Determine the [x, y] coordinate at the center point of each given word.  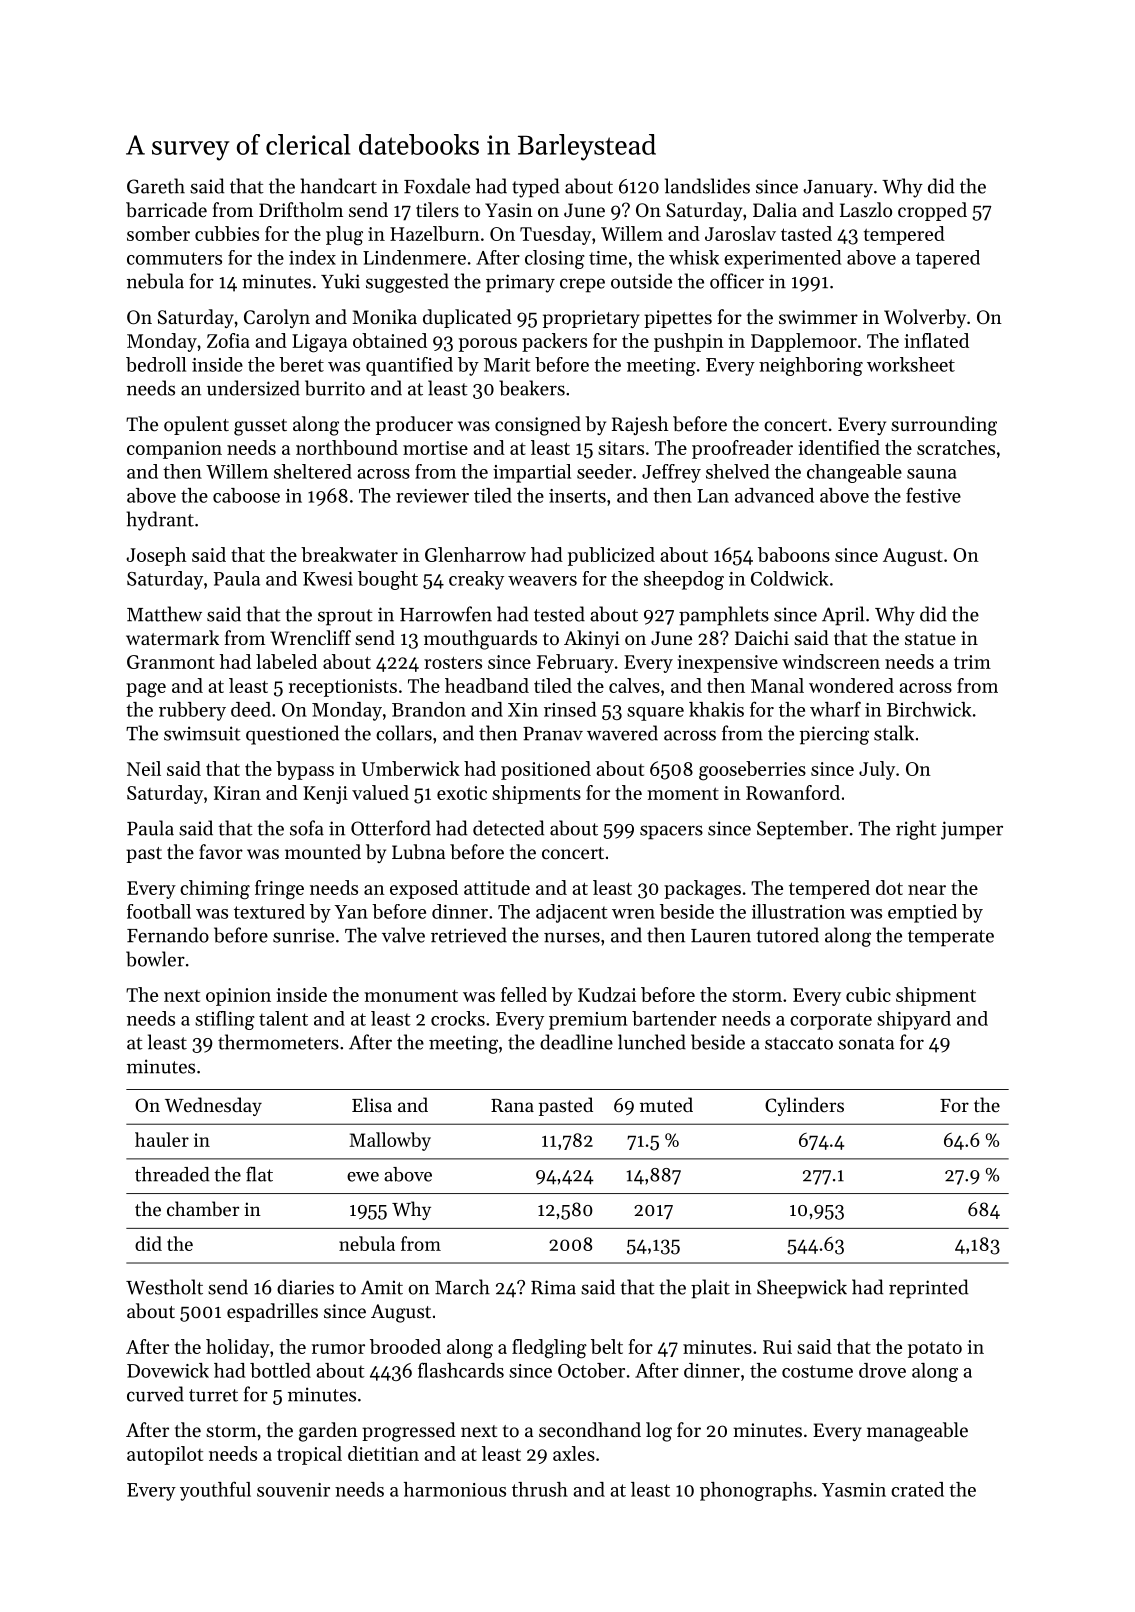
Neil [144, 768]
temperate [951, 938]
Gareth [156, 186]
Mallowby [390, 1141]
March [462, 1287]
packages [702, 890]
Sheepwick [802, 1289]
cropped [932, 211]
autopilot [165, 1455]
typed [535, 188]
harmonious [455, 1489]
